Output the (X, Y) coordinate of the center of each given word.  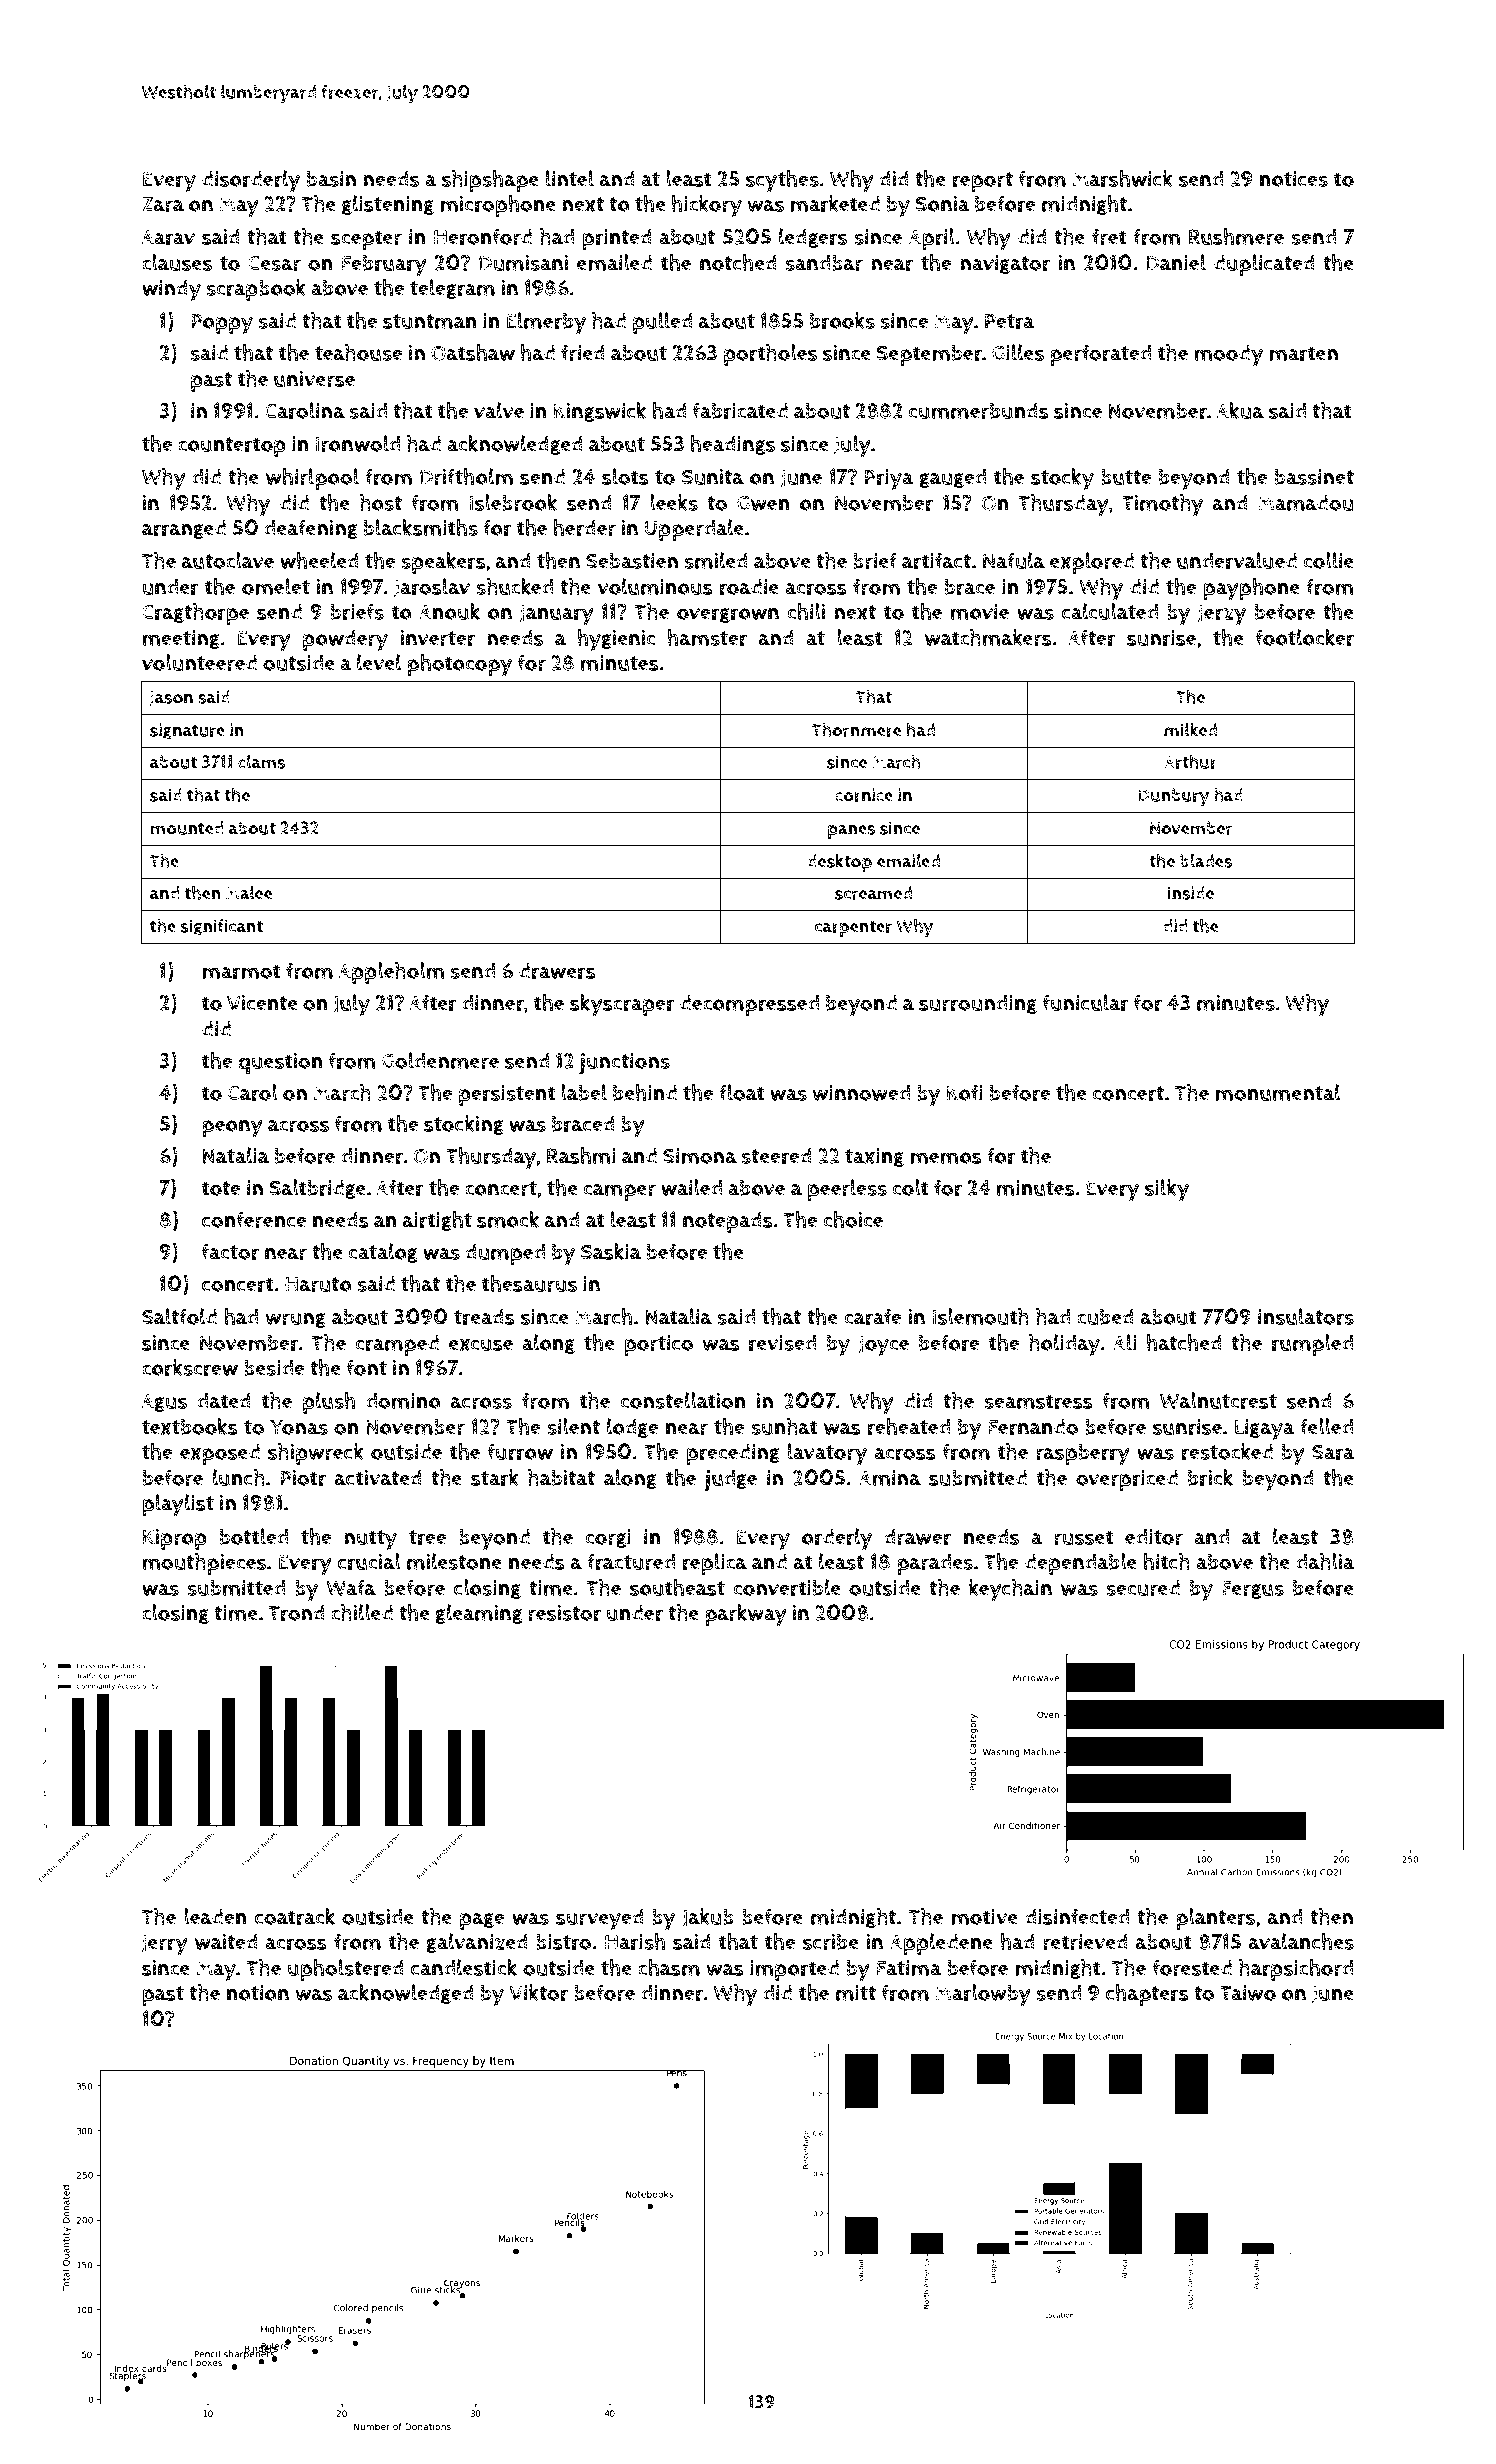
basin (331, 179)
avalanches (1301, 1941)
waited (226, 1942)
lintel (570, 178)
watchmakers (988, 637)
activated (378, 1478)
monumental (1277, 1092)
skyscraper (622, 1005)
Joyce (884, 1346)
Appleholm (392, 973)
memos (946, 1158)
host (381, 502)
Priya (889, 480)
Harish (635, 1941)
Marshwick (1123, 178)
